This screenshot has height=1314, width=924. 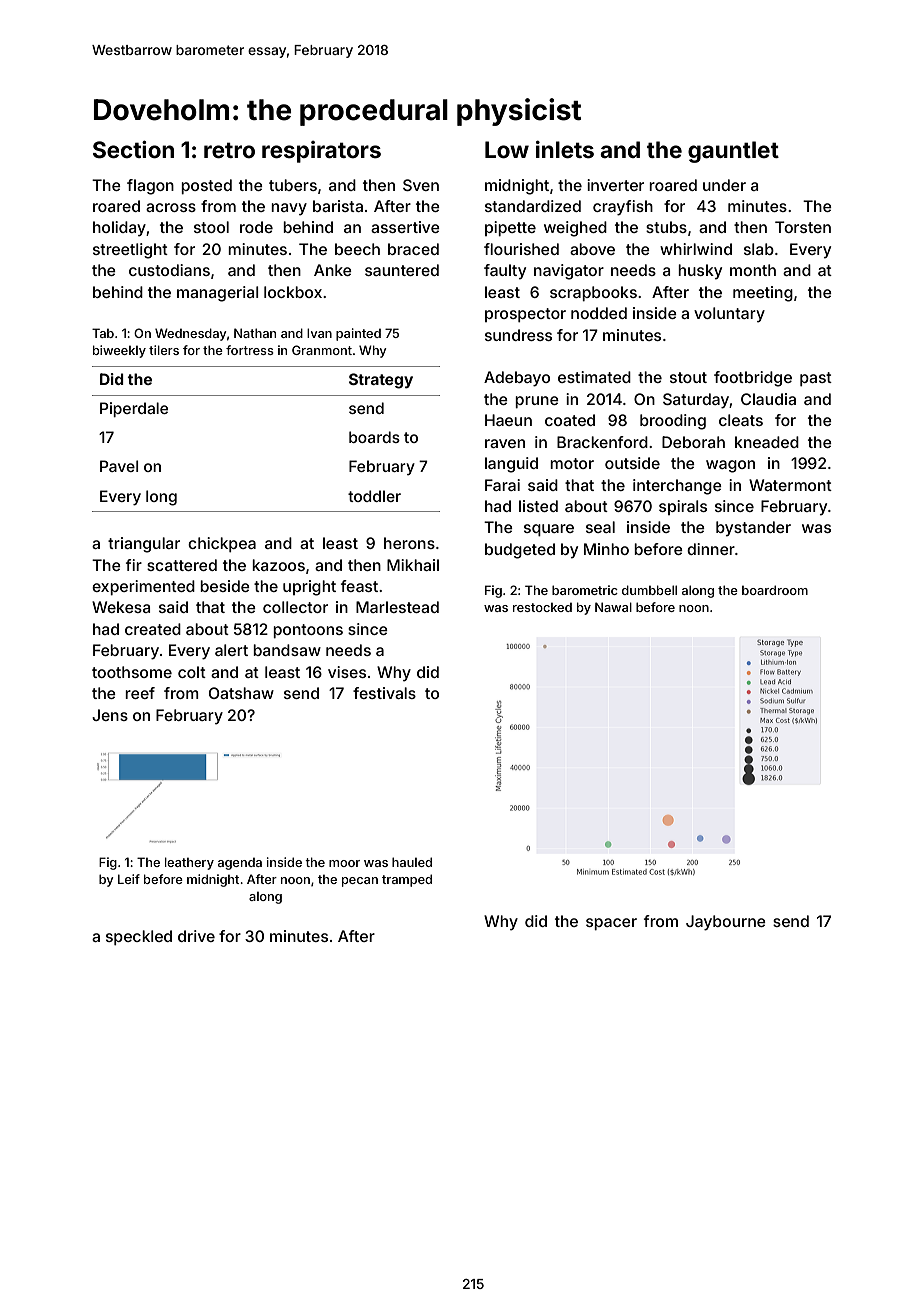 What do you see at coordinates (119, 466) in the screenshot?
I see `Pavel` at bounding box center [119, 466].
